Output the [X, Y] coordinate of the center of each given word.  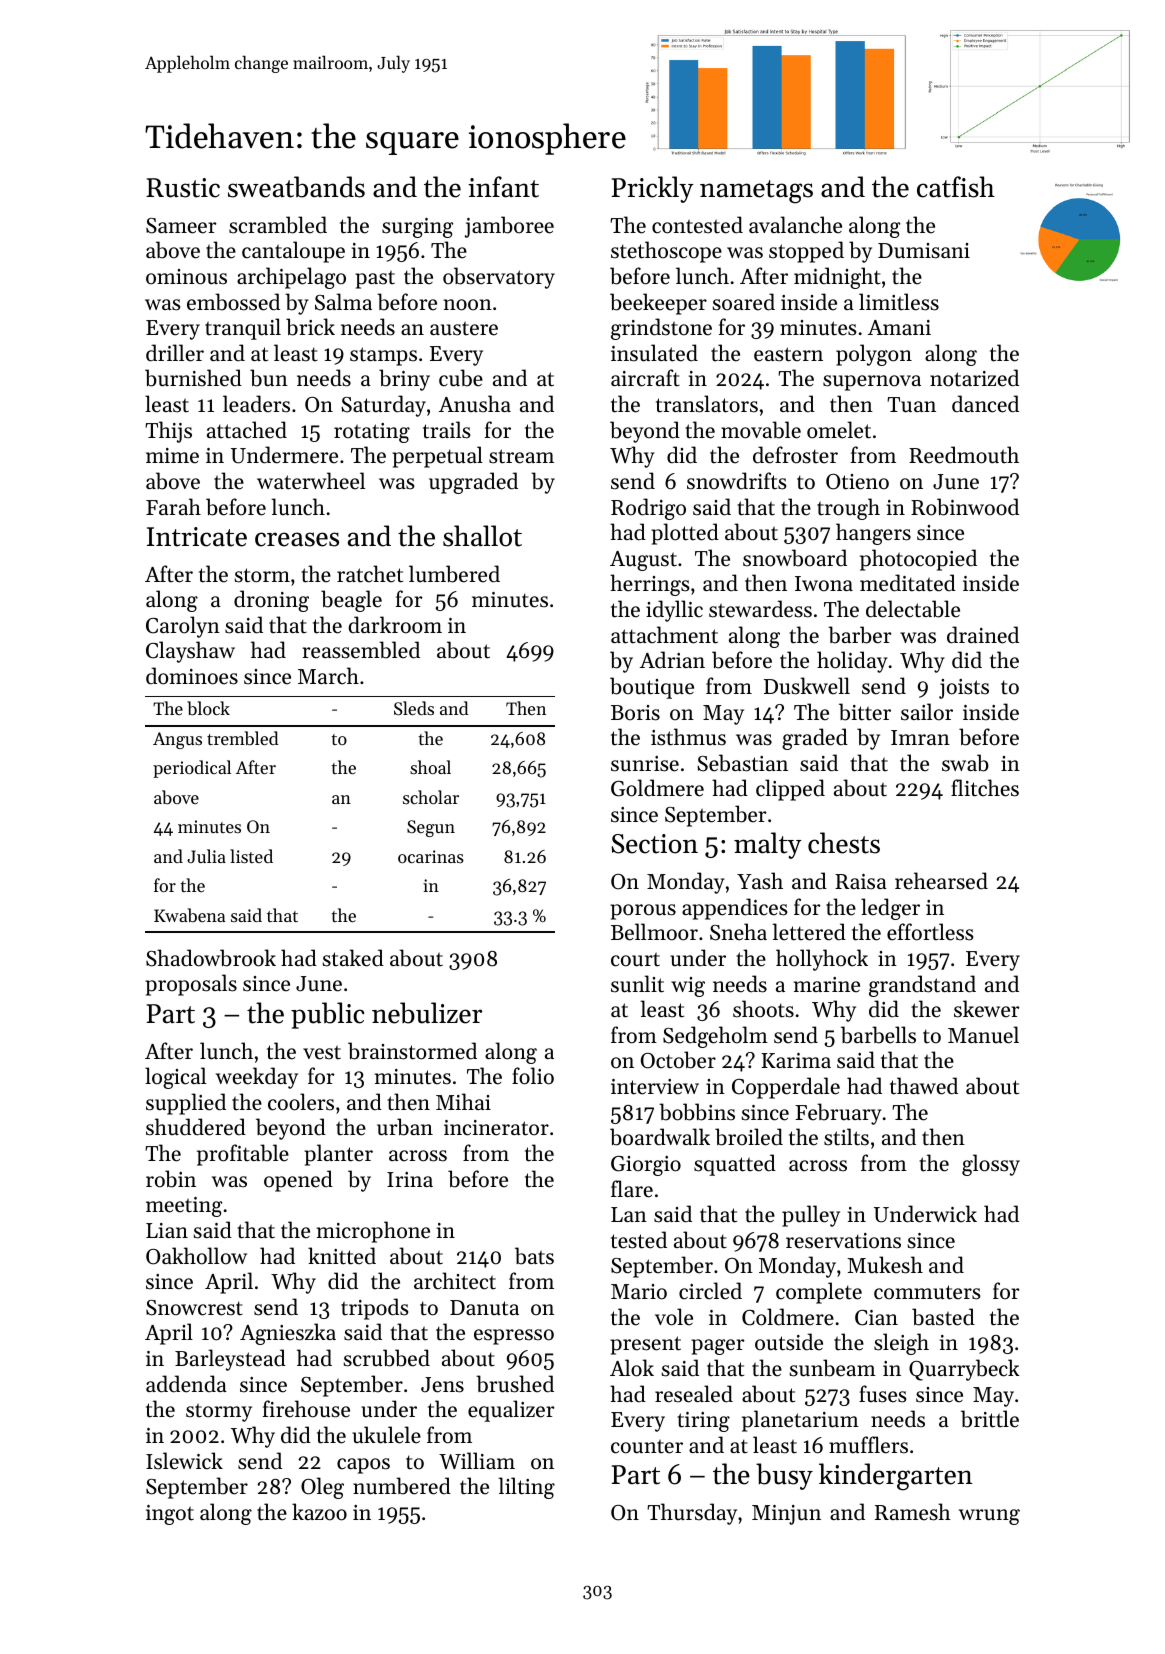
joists [964, 689]
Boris [635, 713]
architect [455, 1281]
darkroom [395, 625]
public [327, 1015]
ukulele [386, 1435]
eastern [788, 354]
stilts [846, 1137]
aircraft [645, 378]
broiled [749, 1137]
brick [310, 327]
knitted [342, 1256]
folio [533, 1076]
